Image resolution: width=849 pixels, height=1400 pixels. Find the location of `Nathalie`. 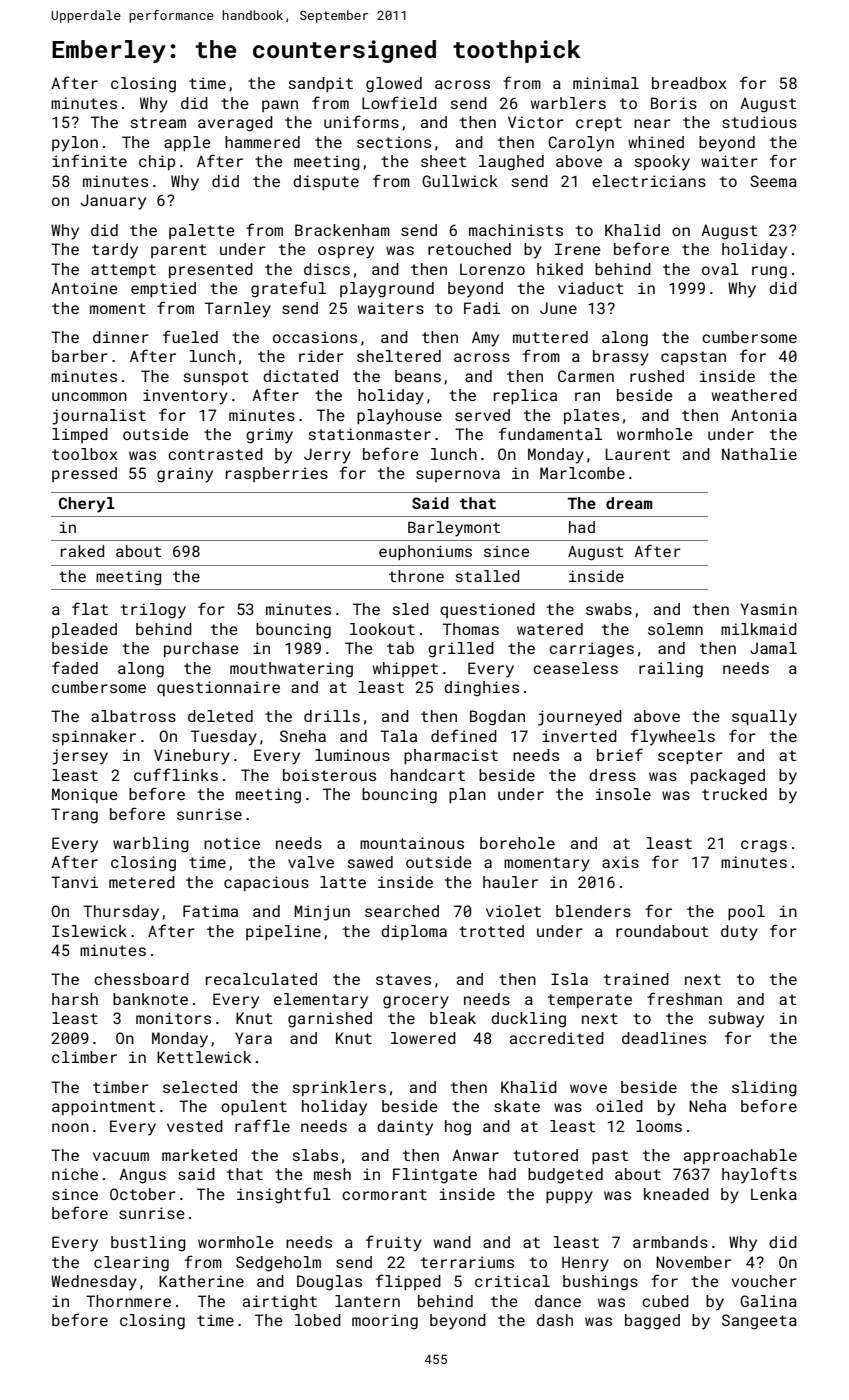

Nathalie is located at coordinates (759, 454).
